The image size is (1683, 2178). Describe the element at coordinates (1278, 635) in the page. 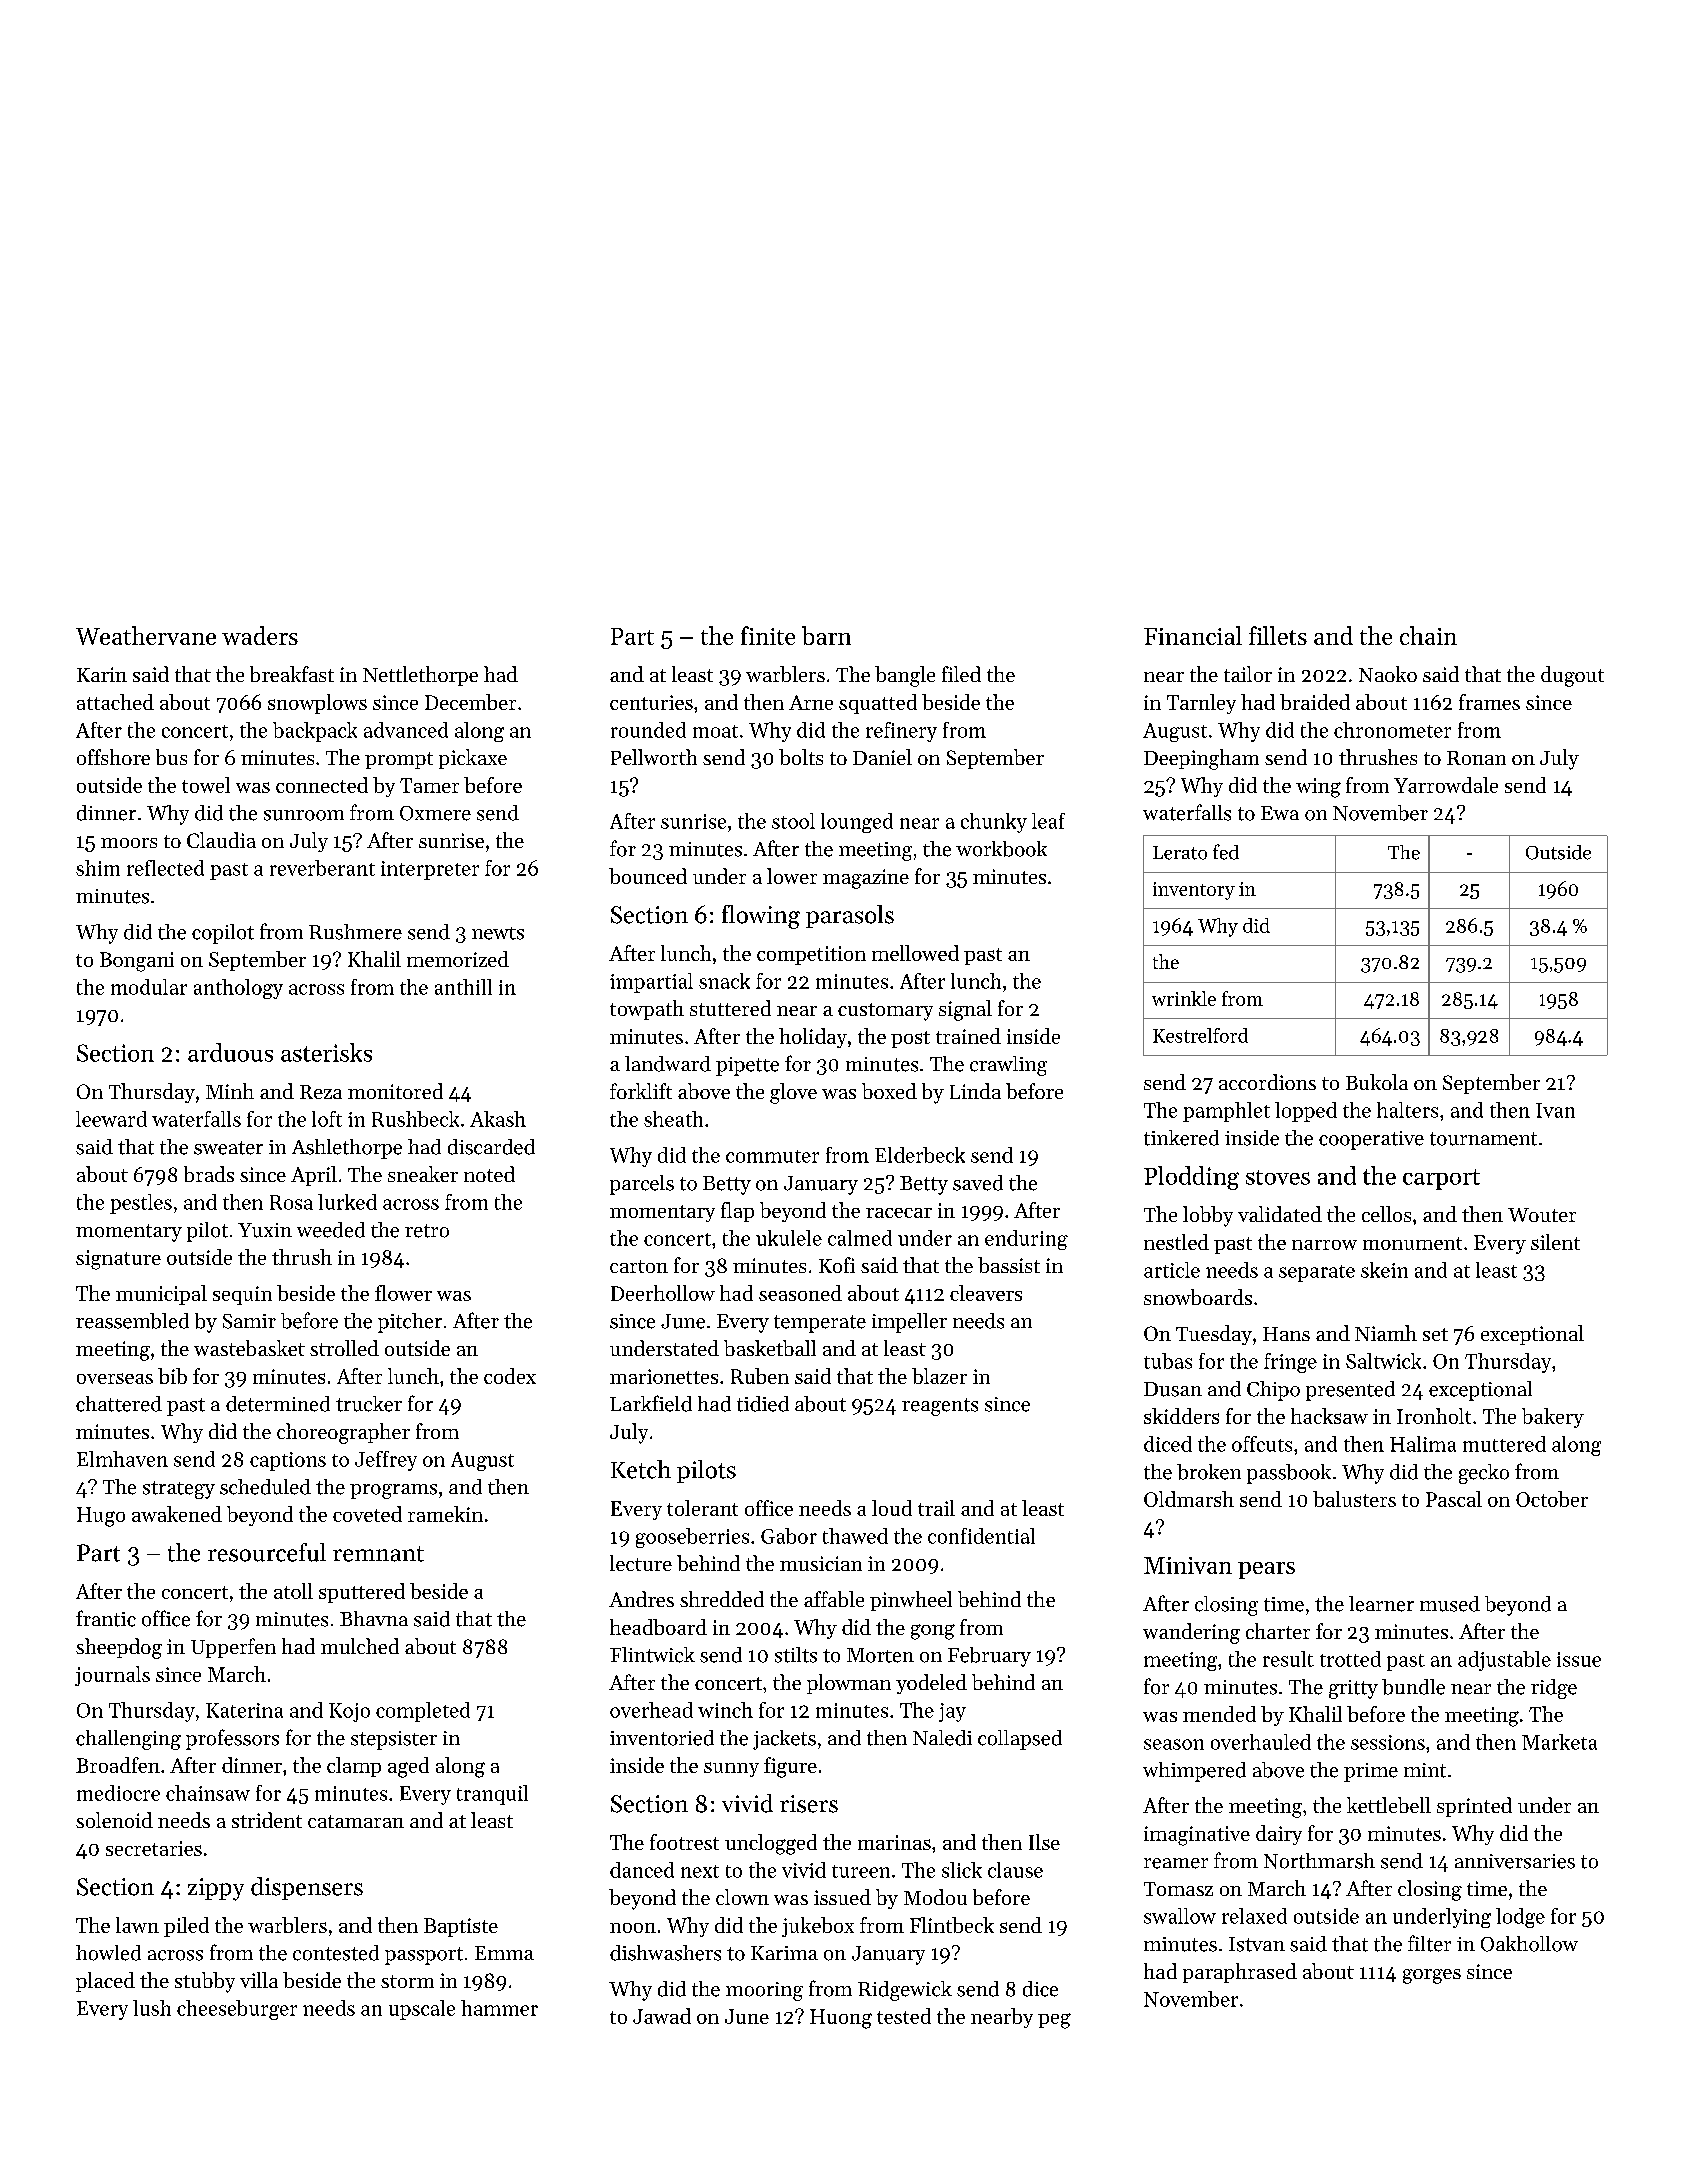

I see `fillets` at that location.
